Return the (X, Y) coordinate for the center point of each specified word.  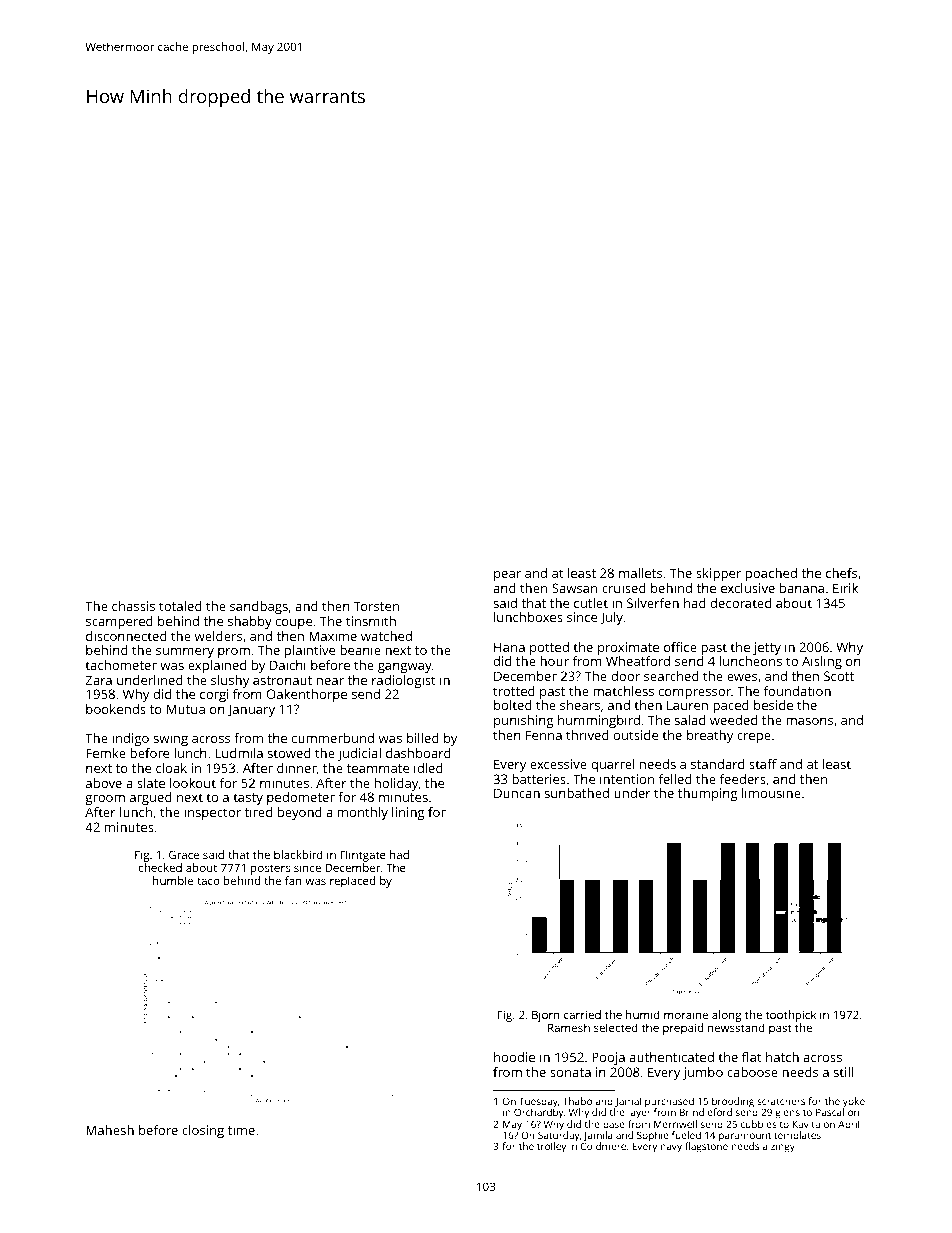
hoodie (514, 1057)
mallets (640, 573)
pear (507, 576)
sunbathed (577, 793)
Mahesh (110, 1130)
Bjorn (546, 1016)
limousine (771, 793)
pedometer (301, 798)
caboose (752, 1072)
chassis (133, 606)
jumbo (703, 1073)
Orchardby (538, 1113)
